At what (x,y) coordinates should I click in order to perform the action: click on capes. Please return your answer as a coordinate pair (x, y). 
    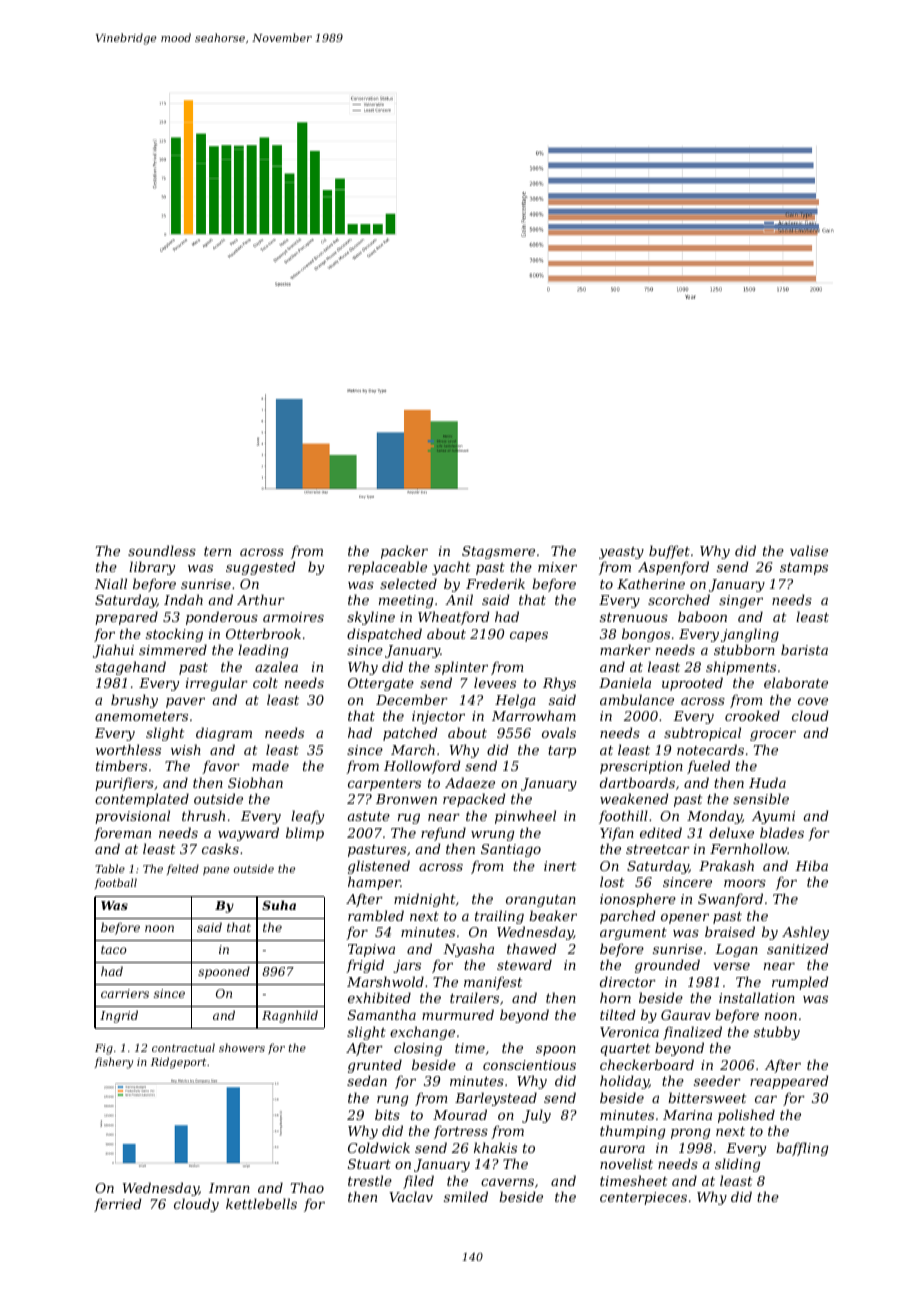
    Looking at the image, I should click on (529, 637).
